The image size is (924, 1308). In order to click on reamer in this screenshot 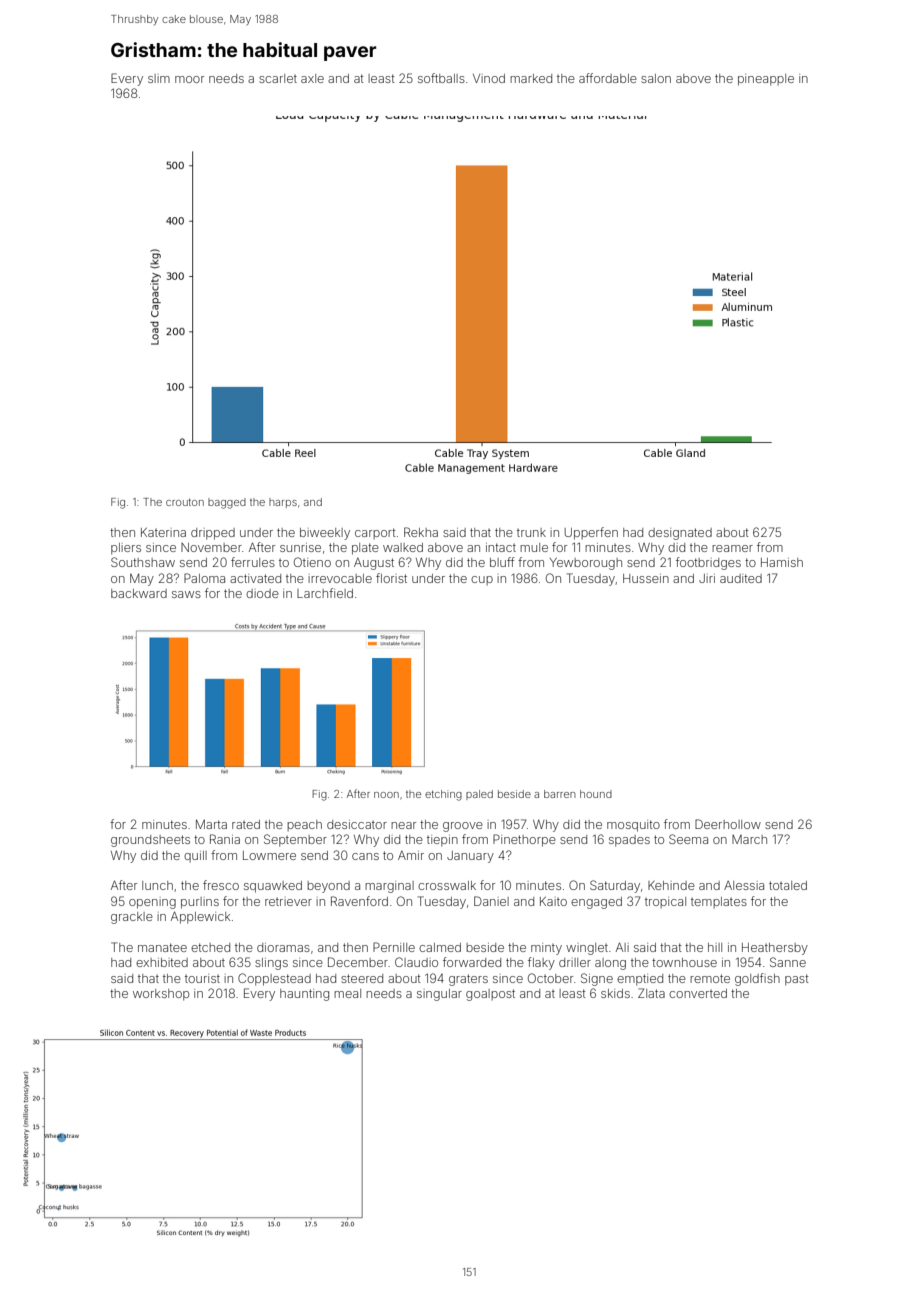, I will do `click(732, 548)`.
